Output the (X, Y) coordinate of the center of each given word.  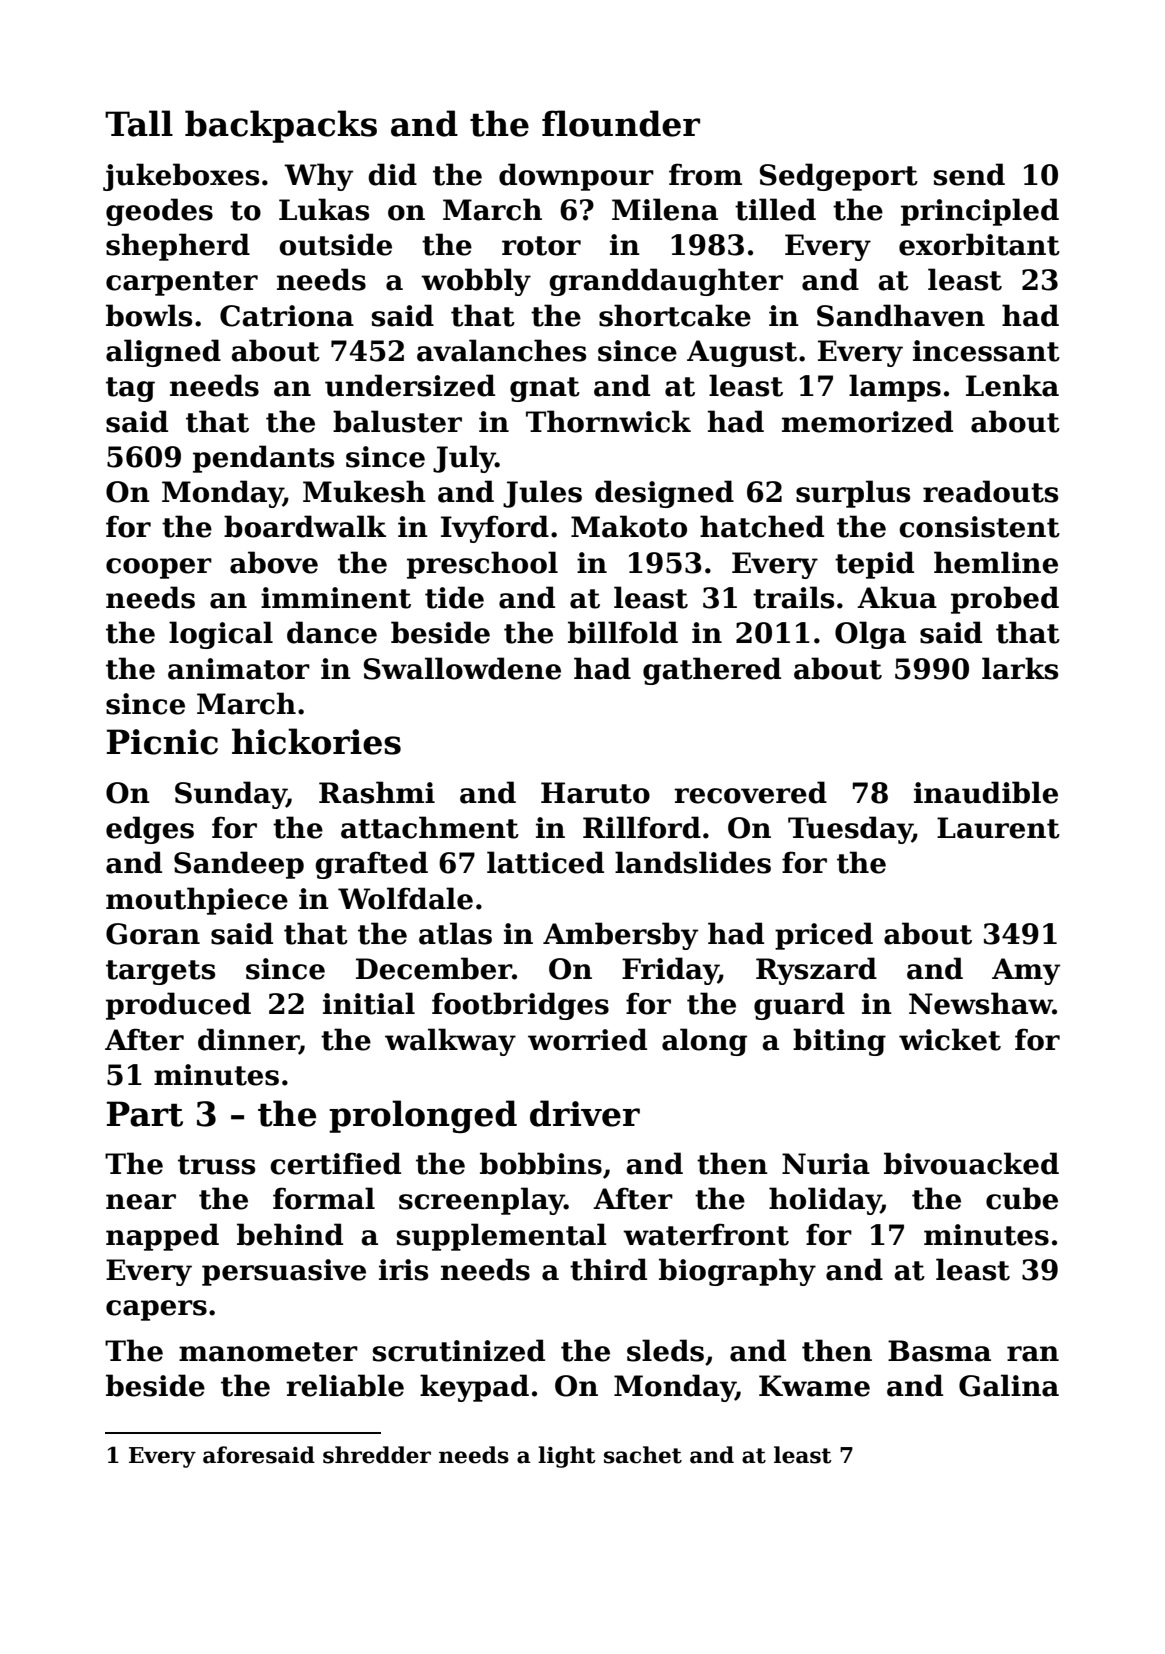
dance (332, 632)
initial (369, 1003)
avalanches (501, 350)
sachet (643, 1455)
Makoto (629, 526)
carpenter (182, 283)
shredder (377, 1455)
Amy (1026, 971)
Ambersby (620, 936)
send (969, 174)
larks (1020, 668)
